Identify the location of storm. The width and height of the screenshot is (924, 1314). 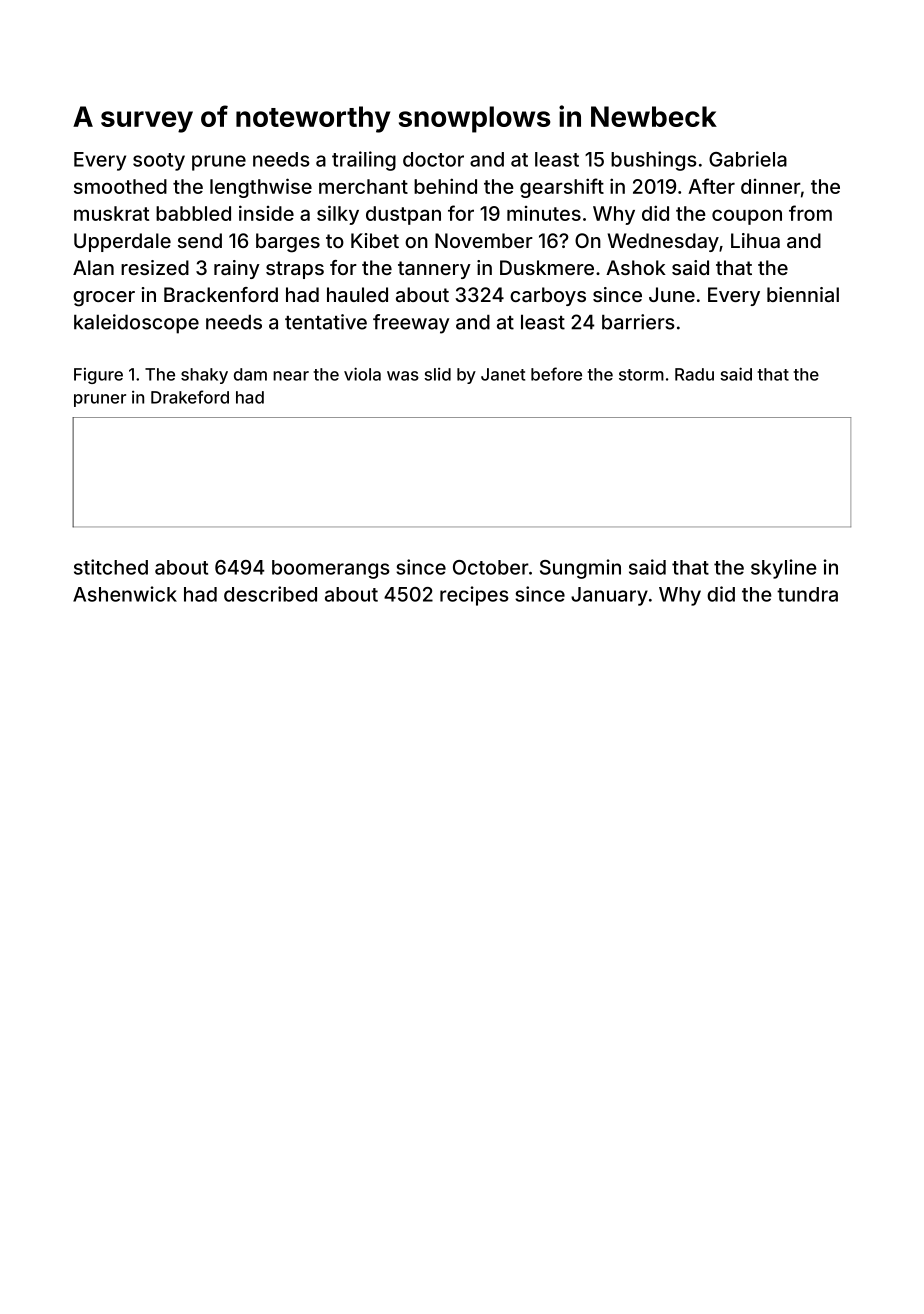
(641, 375).
